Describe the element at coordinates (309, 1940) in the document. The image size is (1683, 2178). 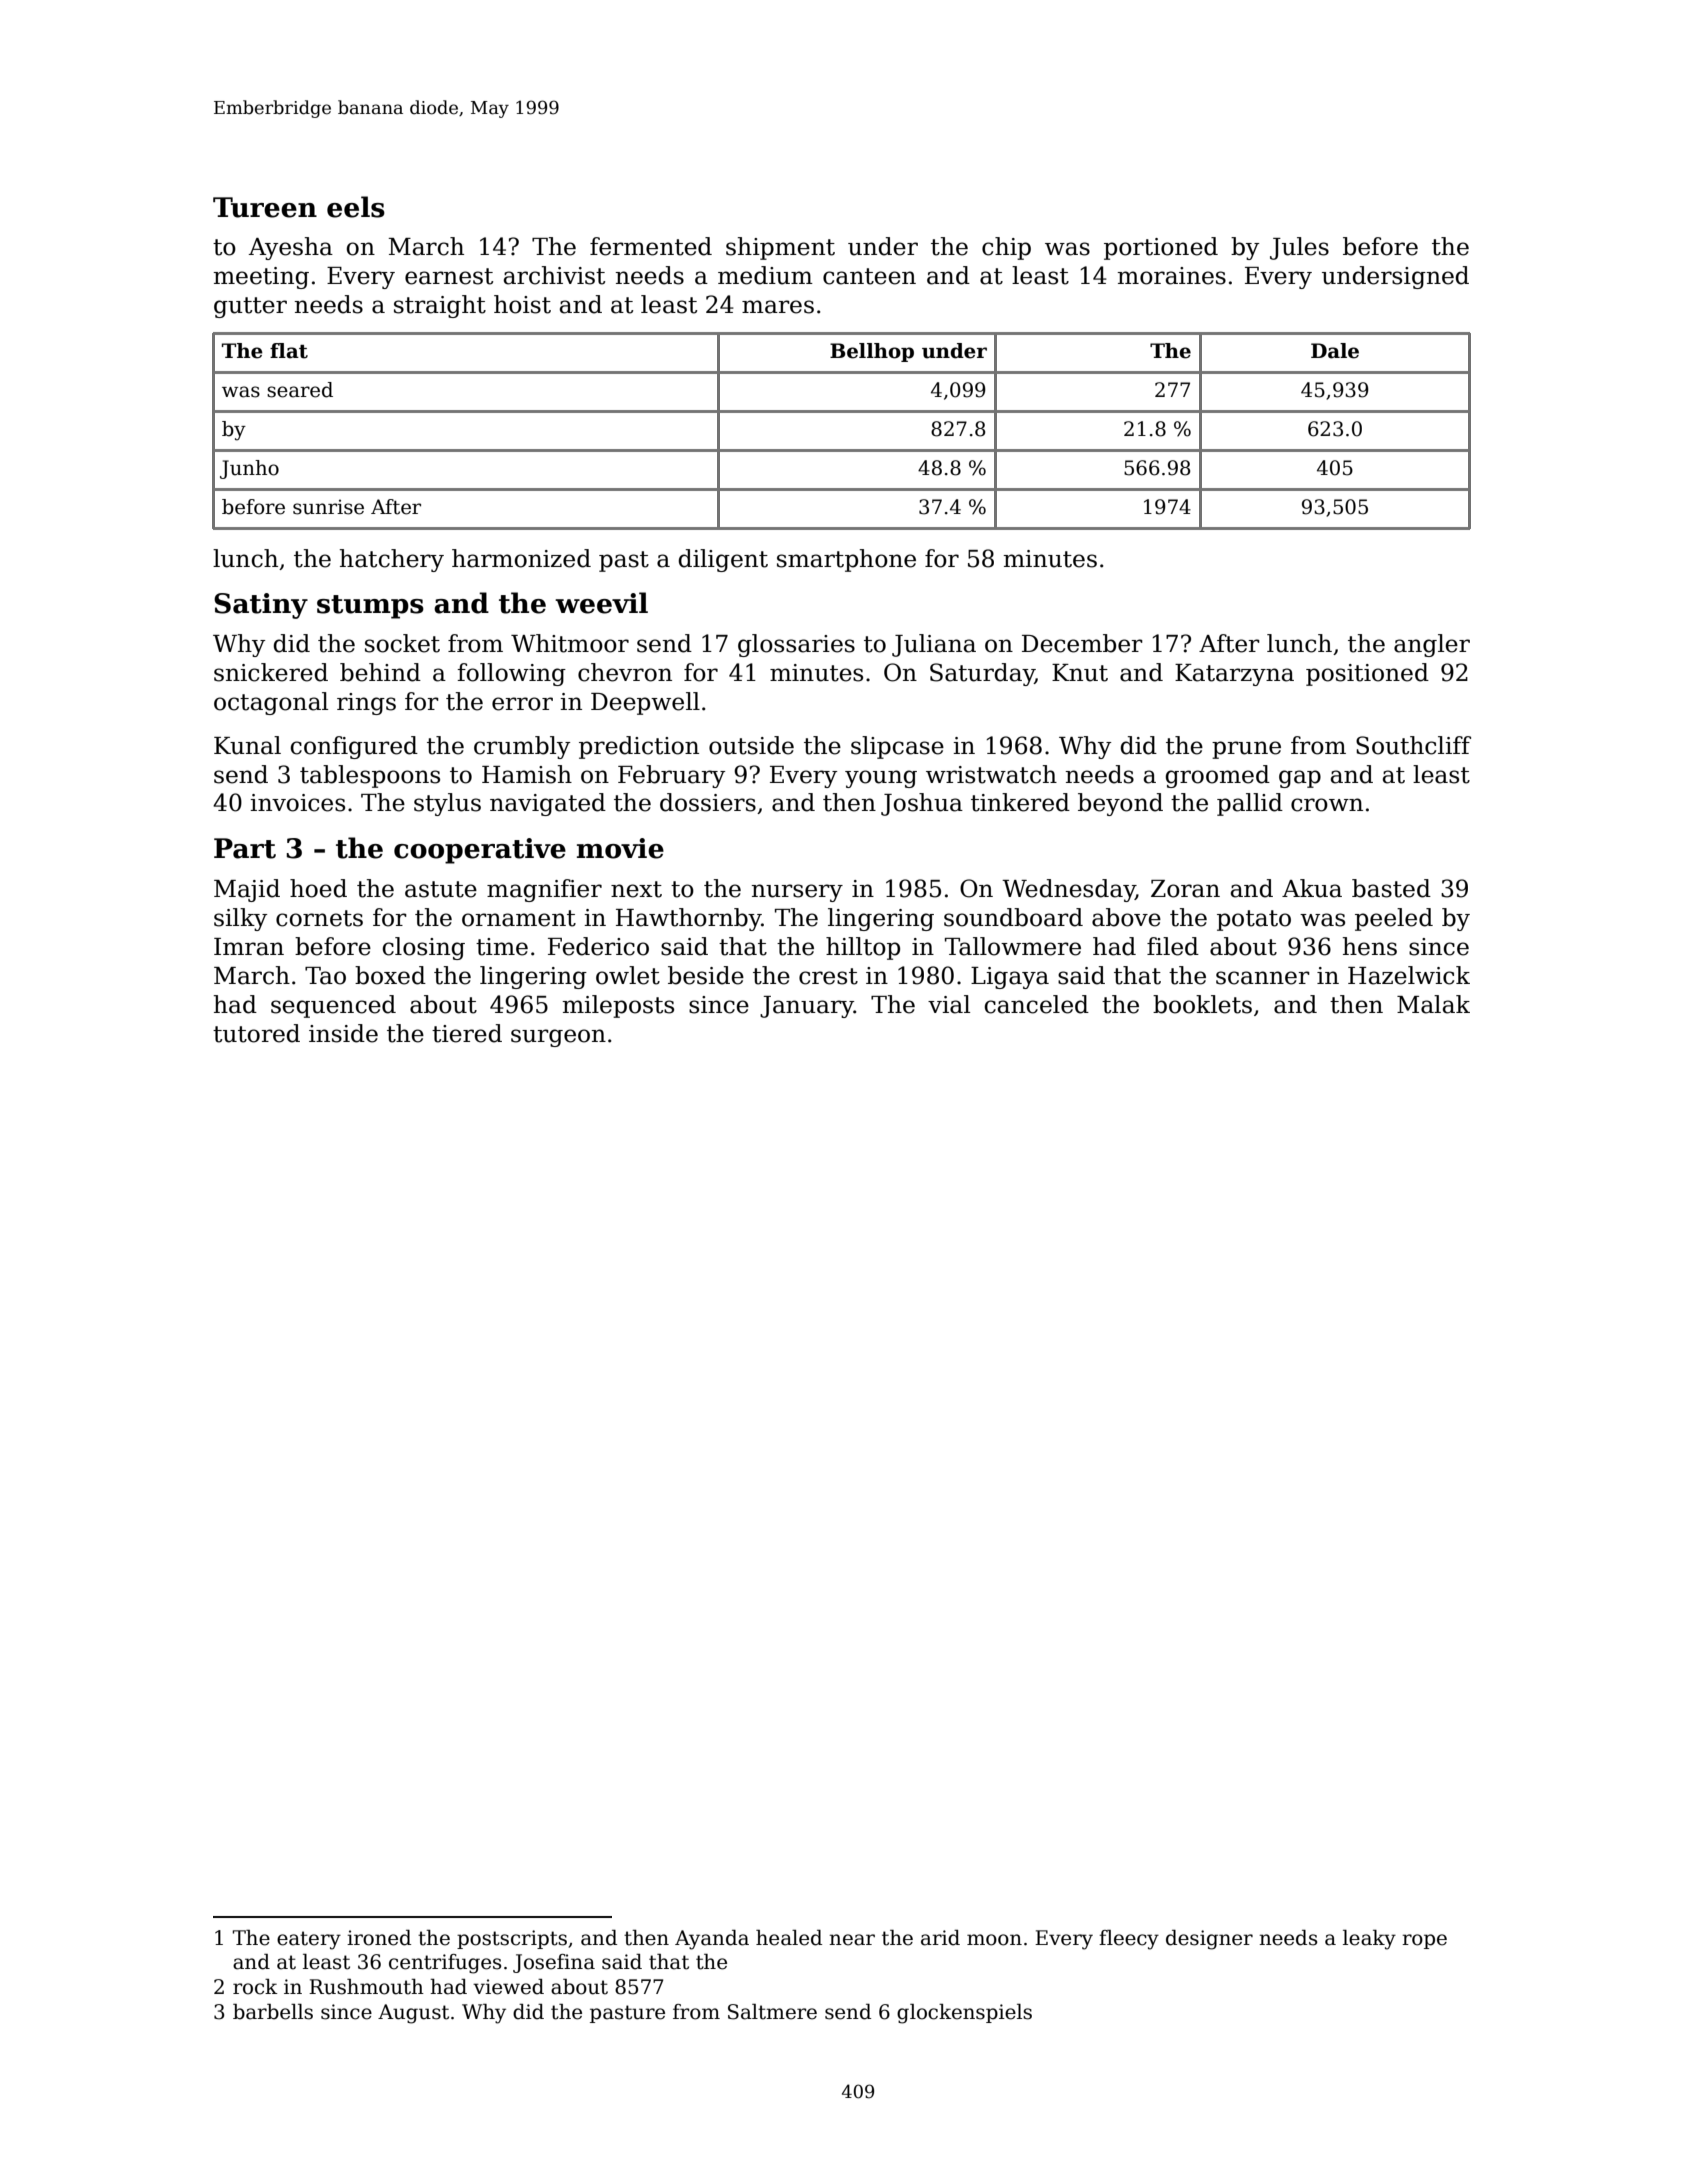
I see `eatery` at that location.
